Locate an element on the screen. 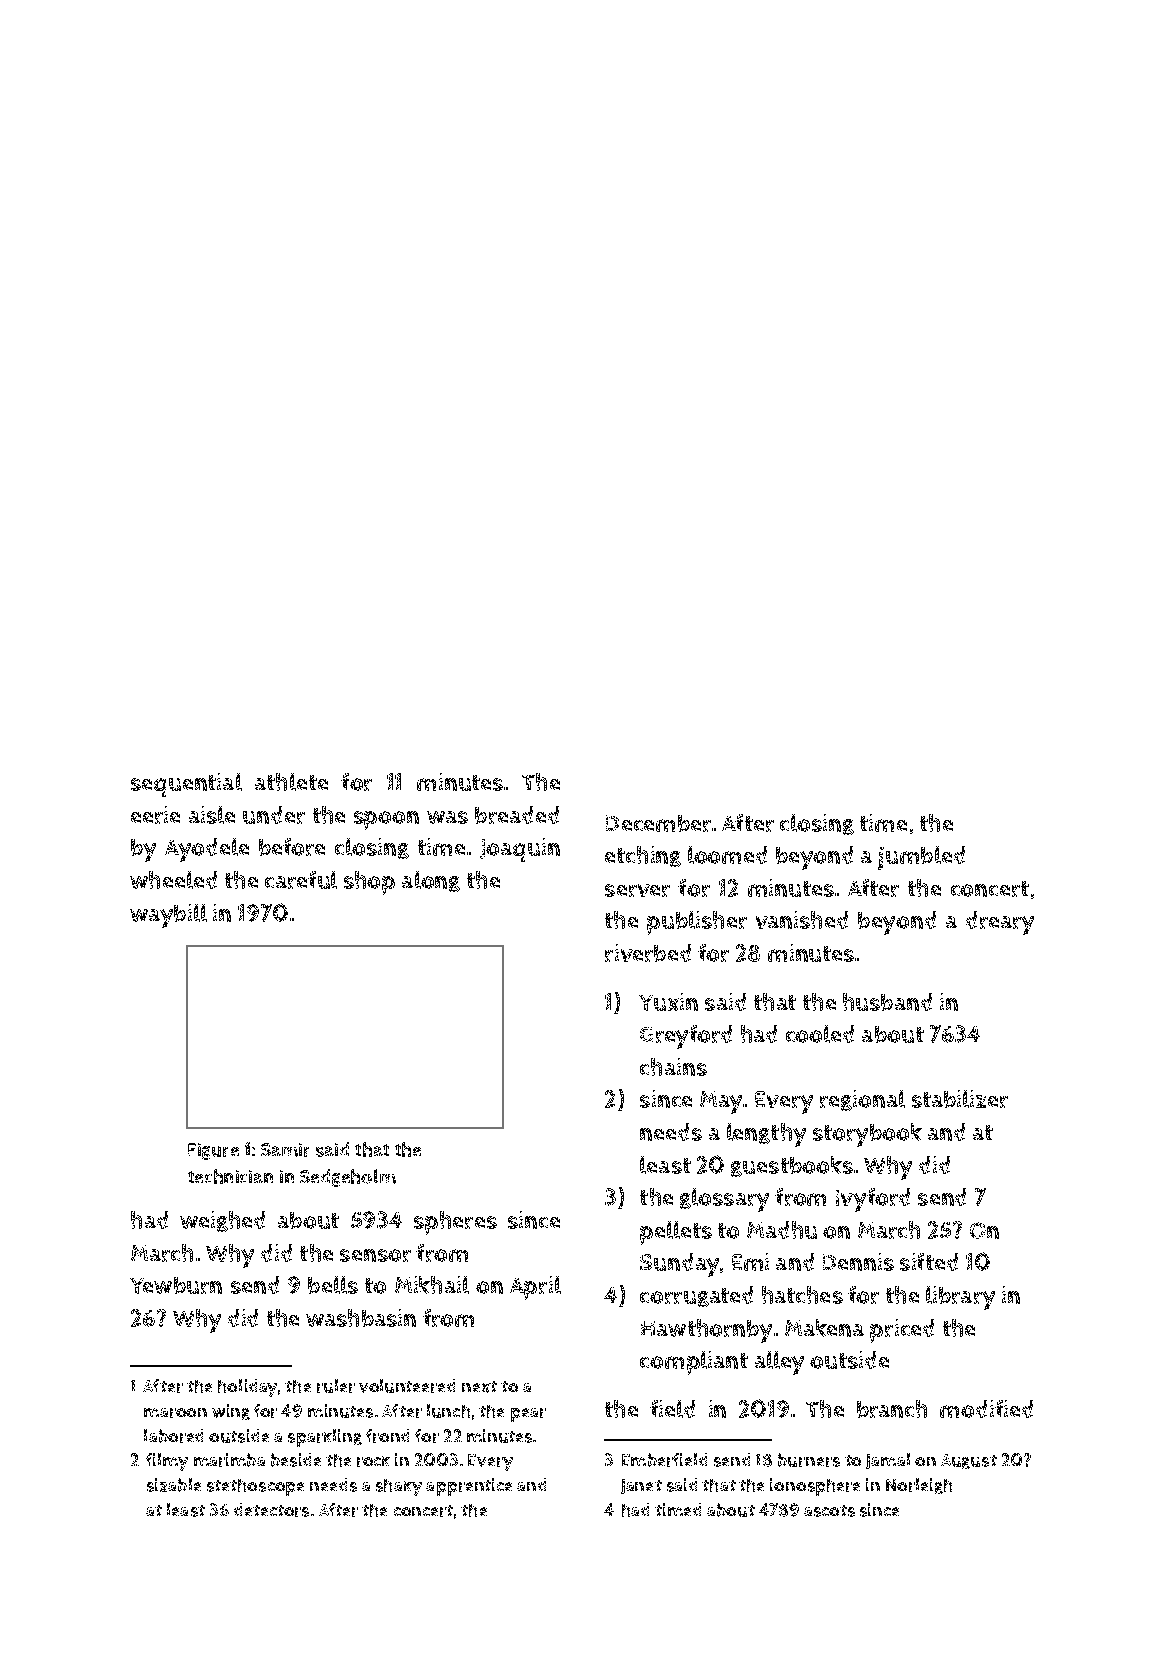  jumbled is located at coordinates (921, 858).
